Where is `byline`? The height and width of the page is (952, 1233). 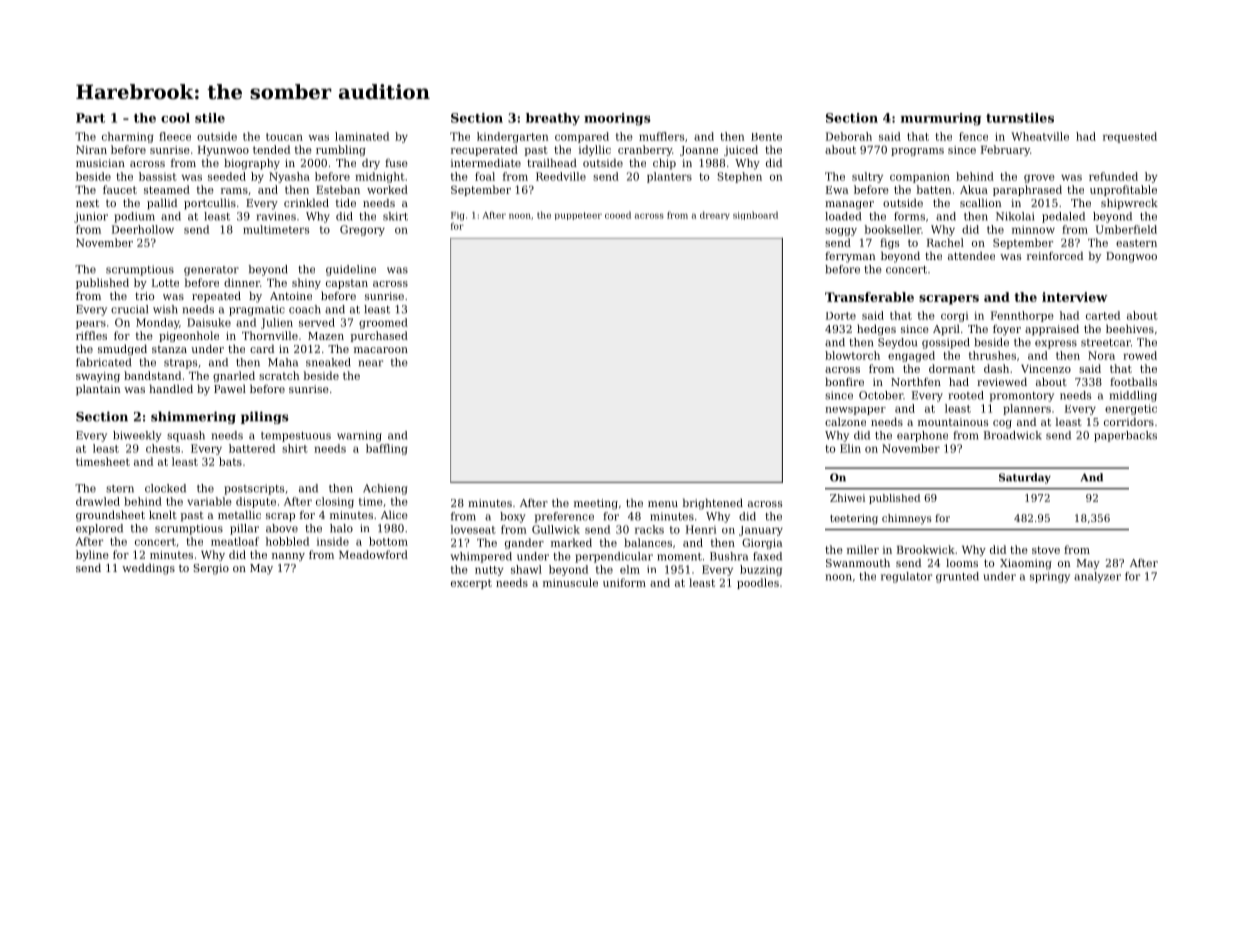 byline is located at coordinates (92, 555).
